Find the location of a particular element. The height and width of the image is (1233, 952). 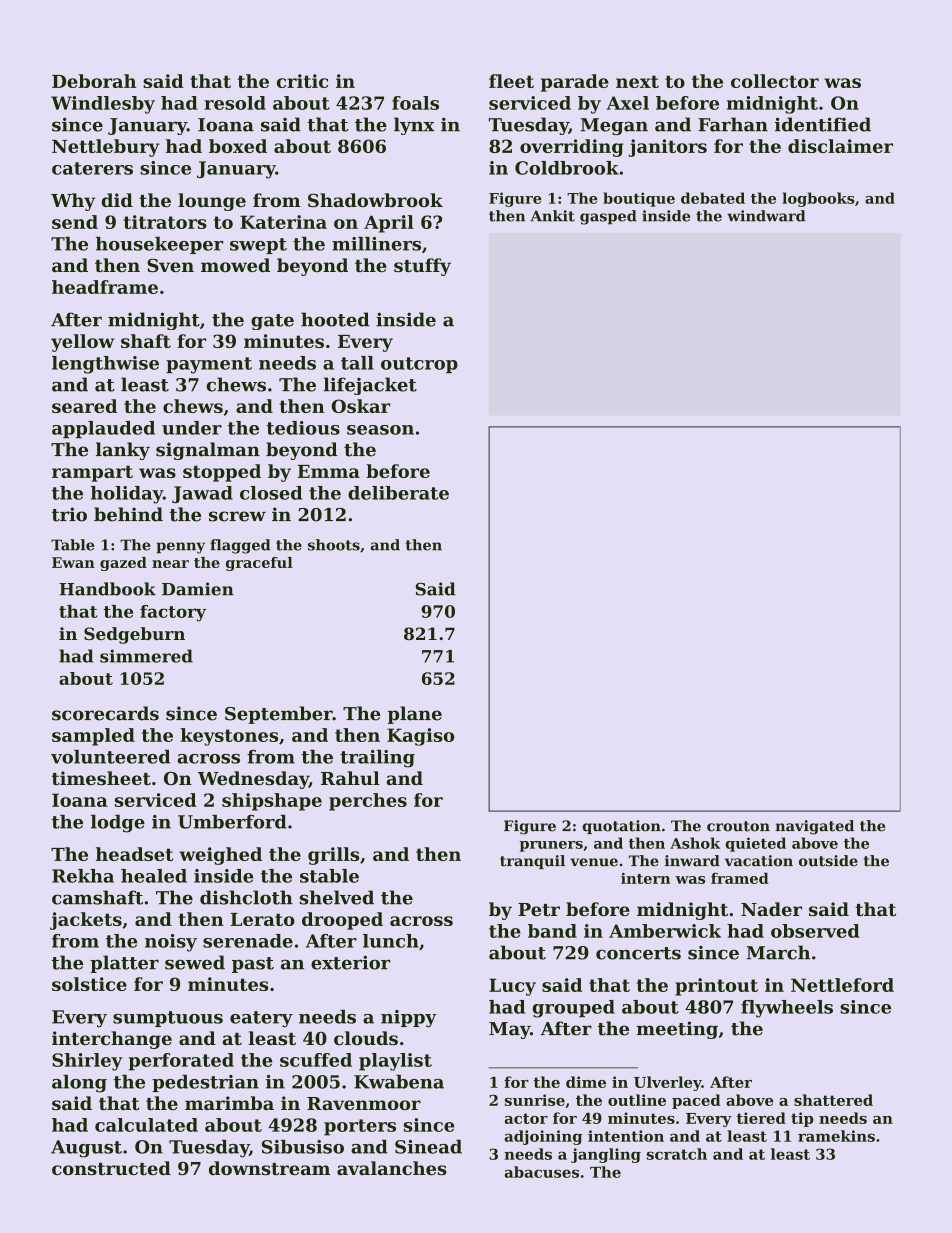

venue is located at coordinates (594, 862).
